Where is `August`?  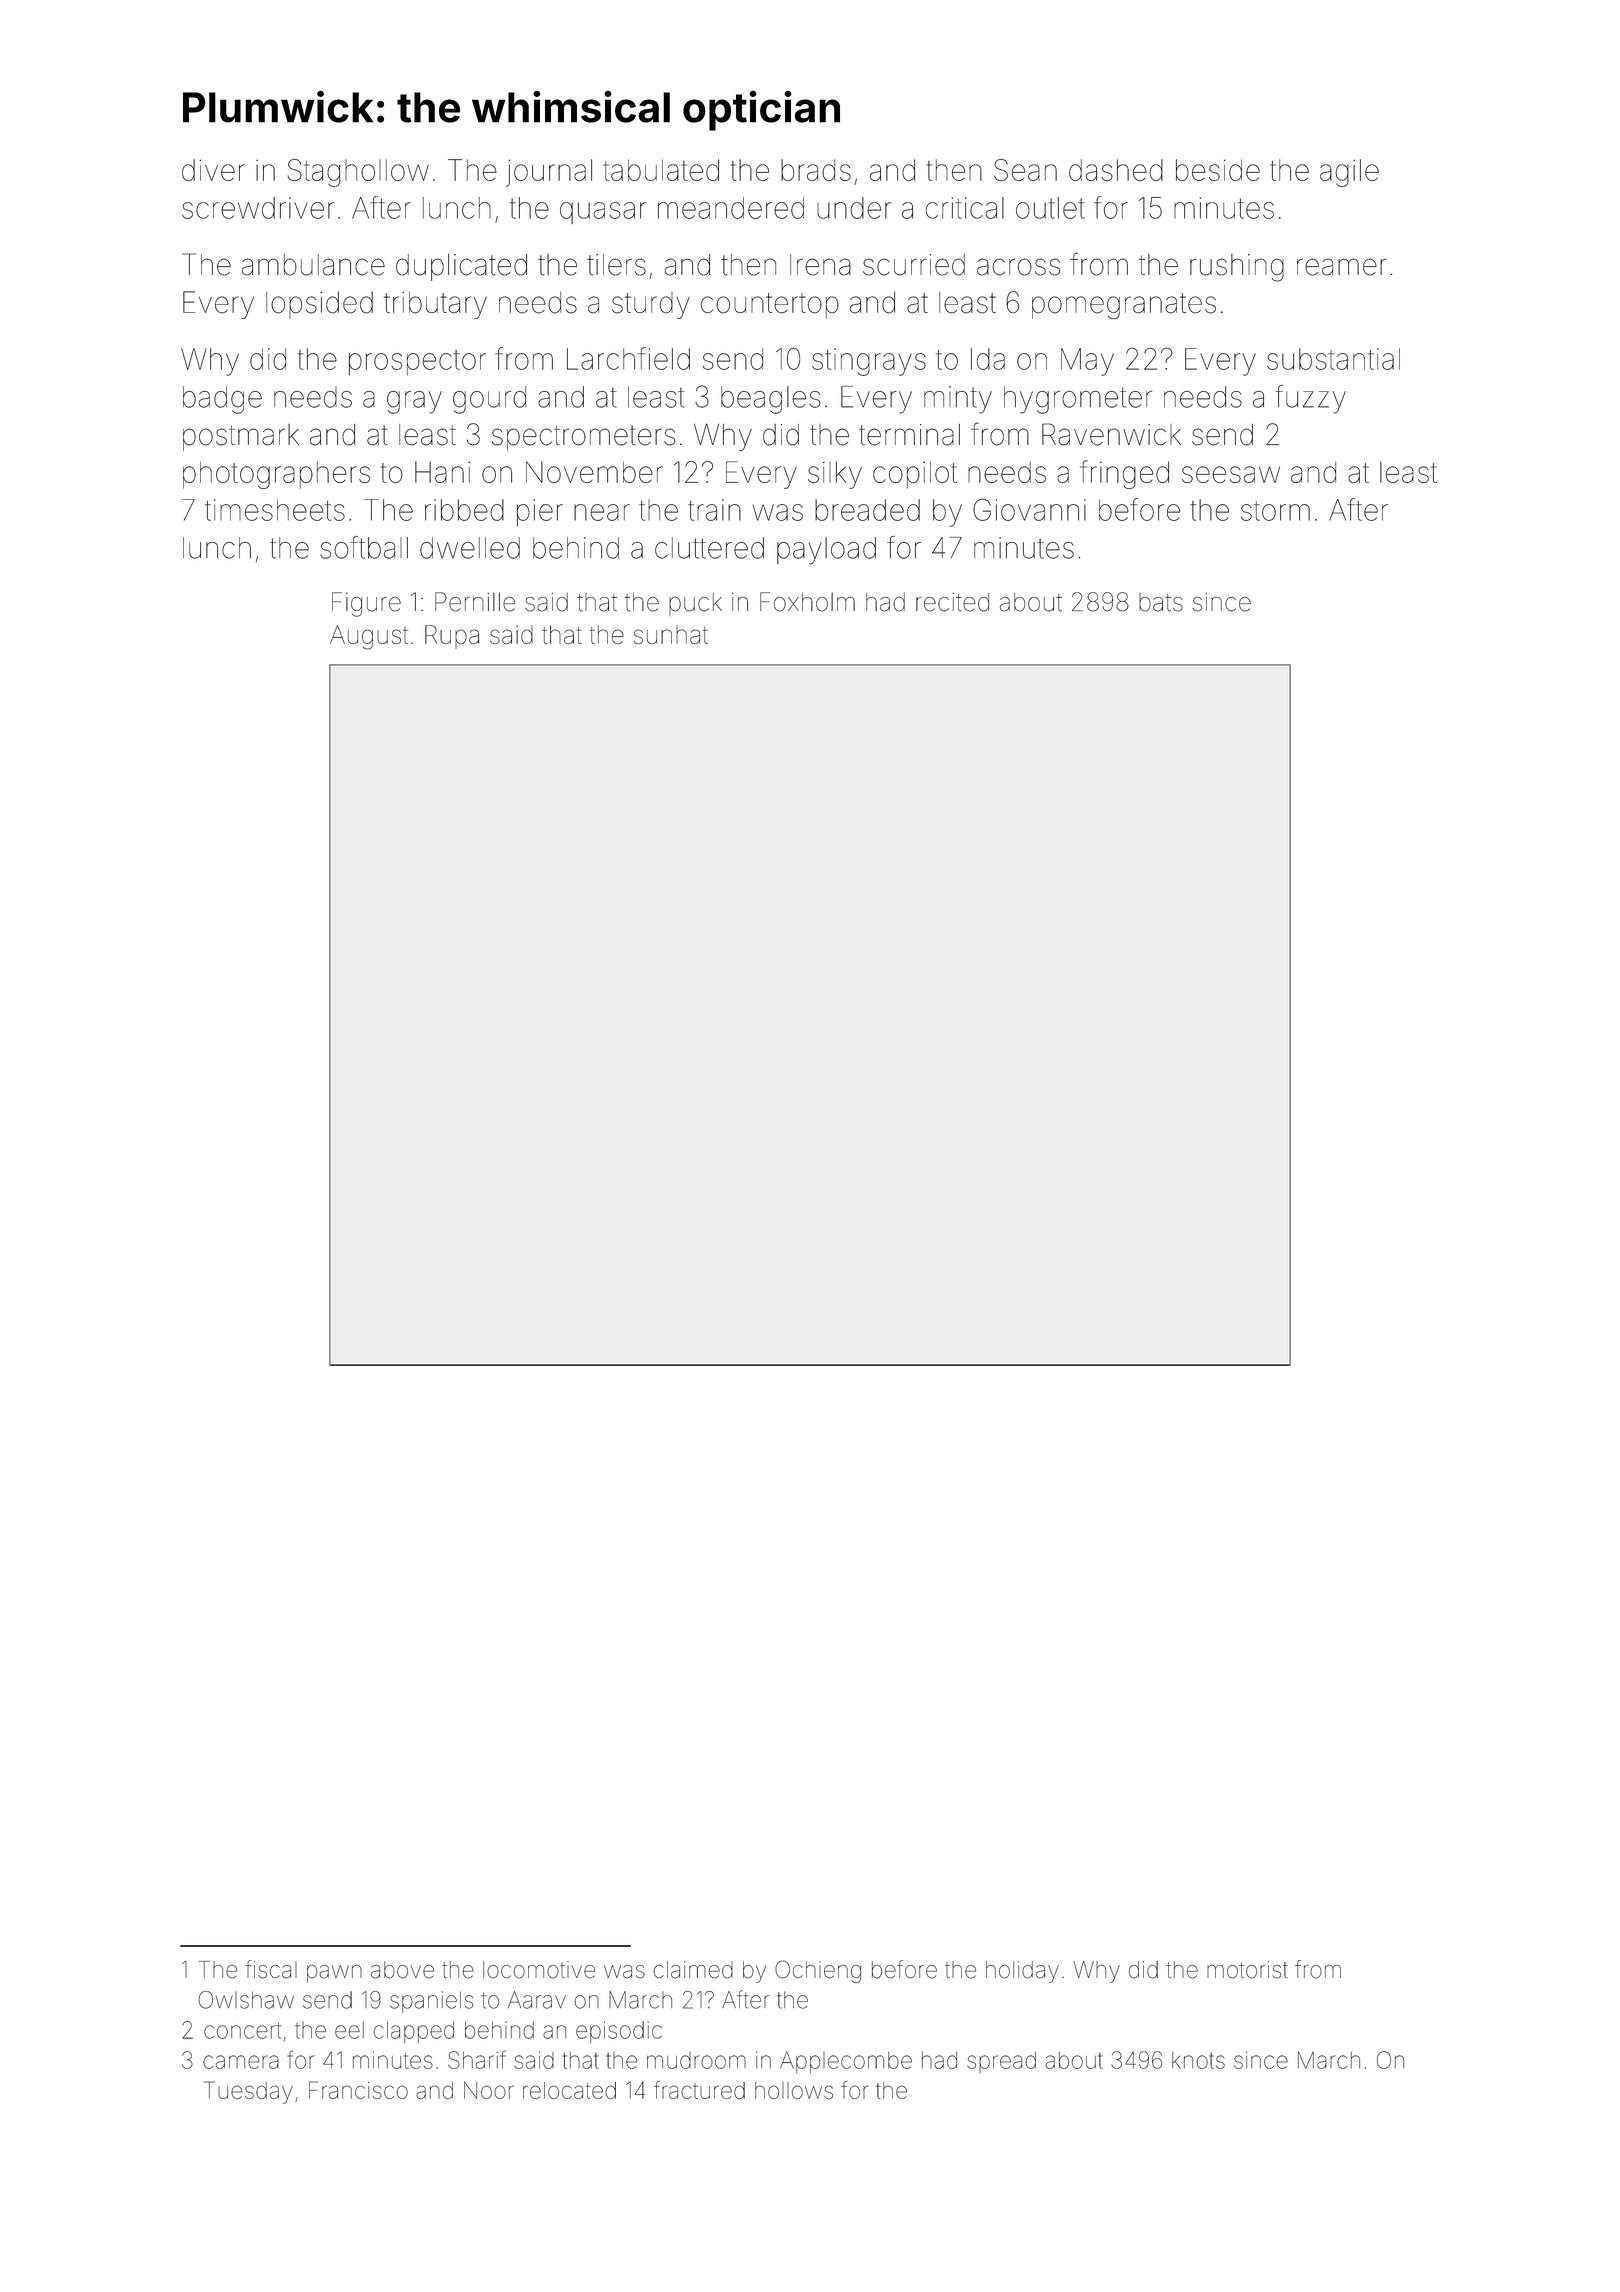
August is located at coordinates (369, 637).
